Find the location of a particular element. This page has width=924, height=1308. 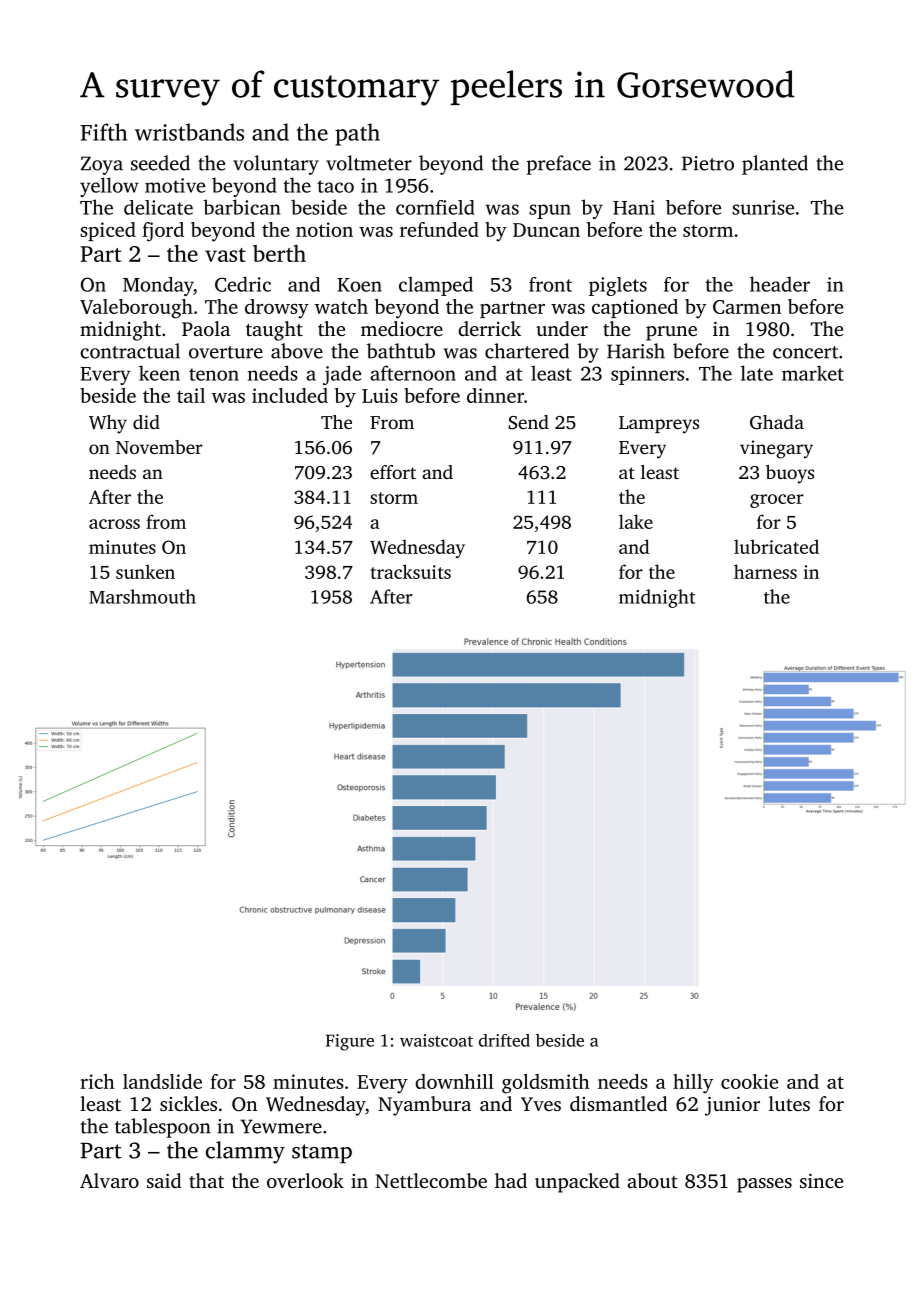

across is located at coordinates (114, 524).
